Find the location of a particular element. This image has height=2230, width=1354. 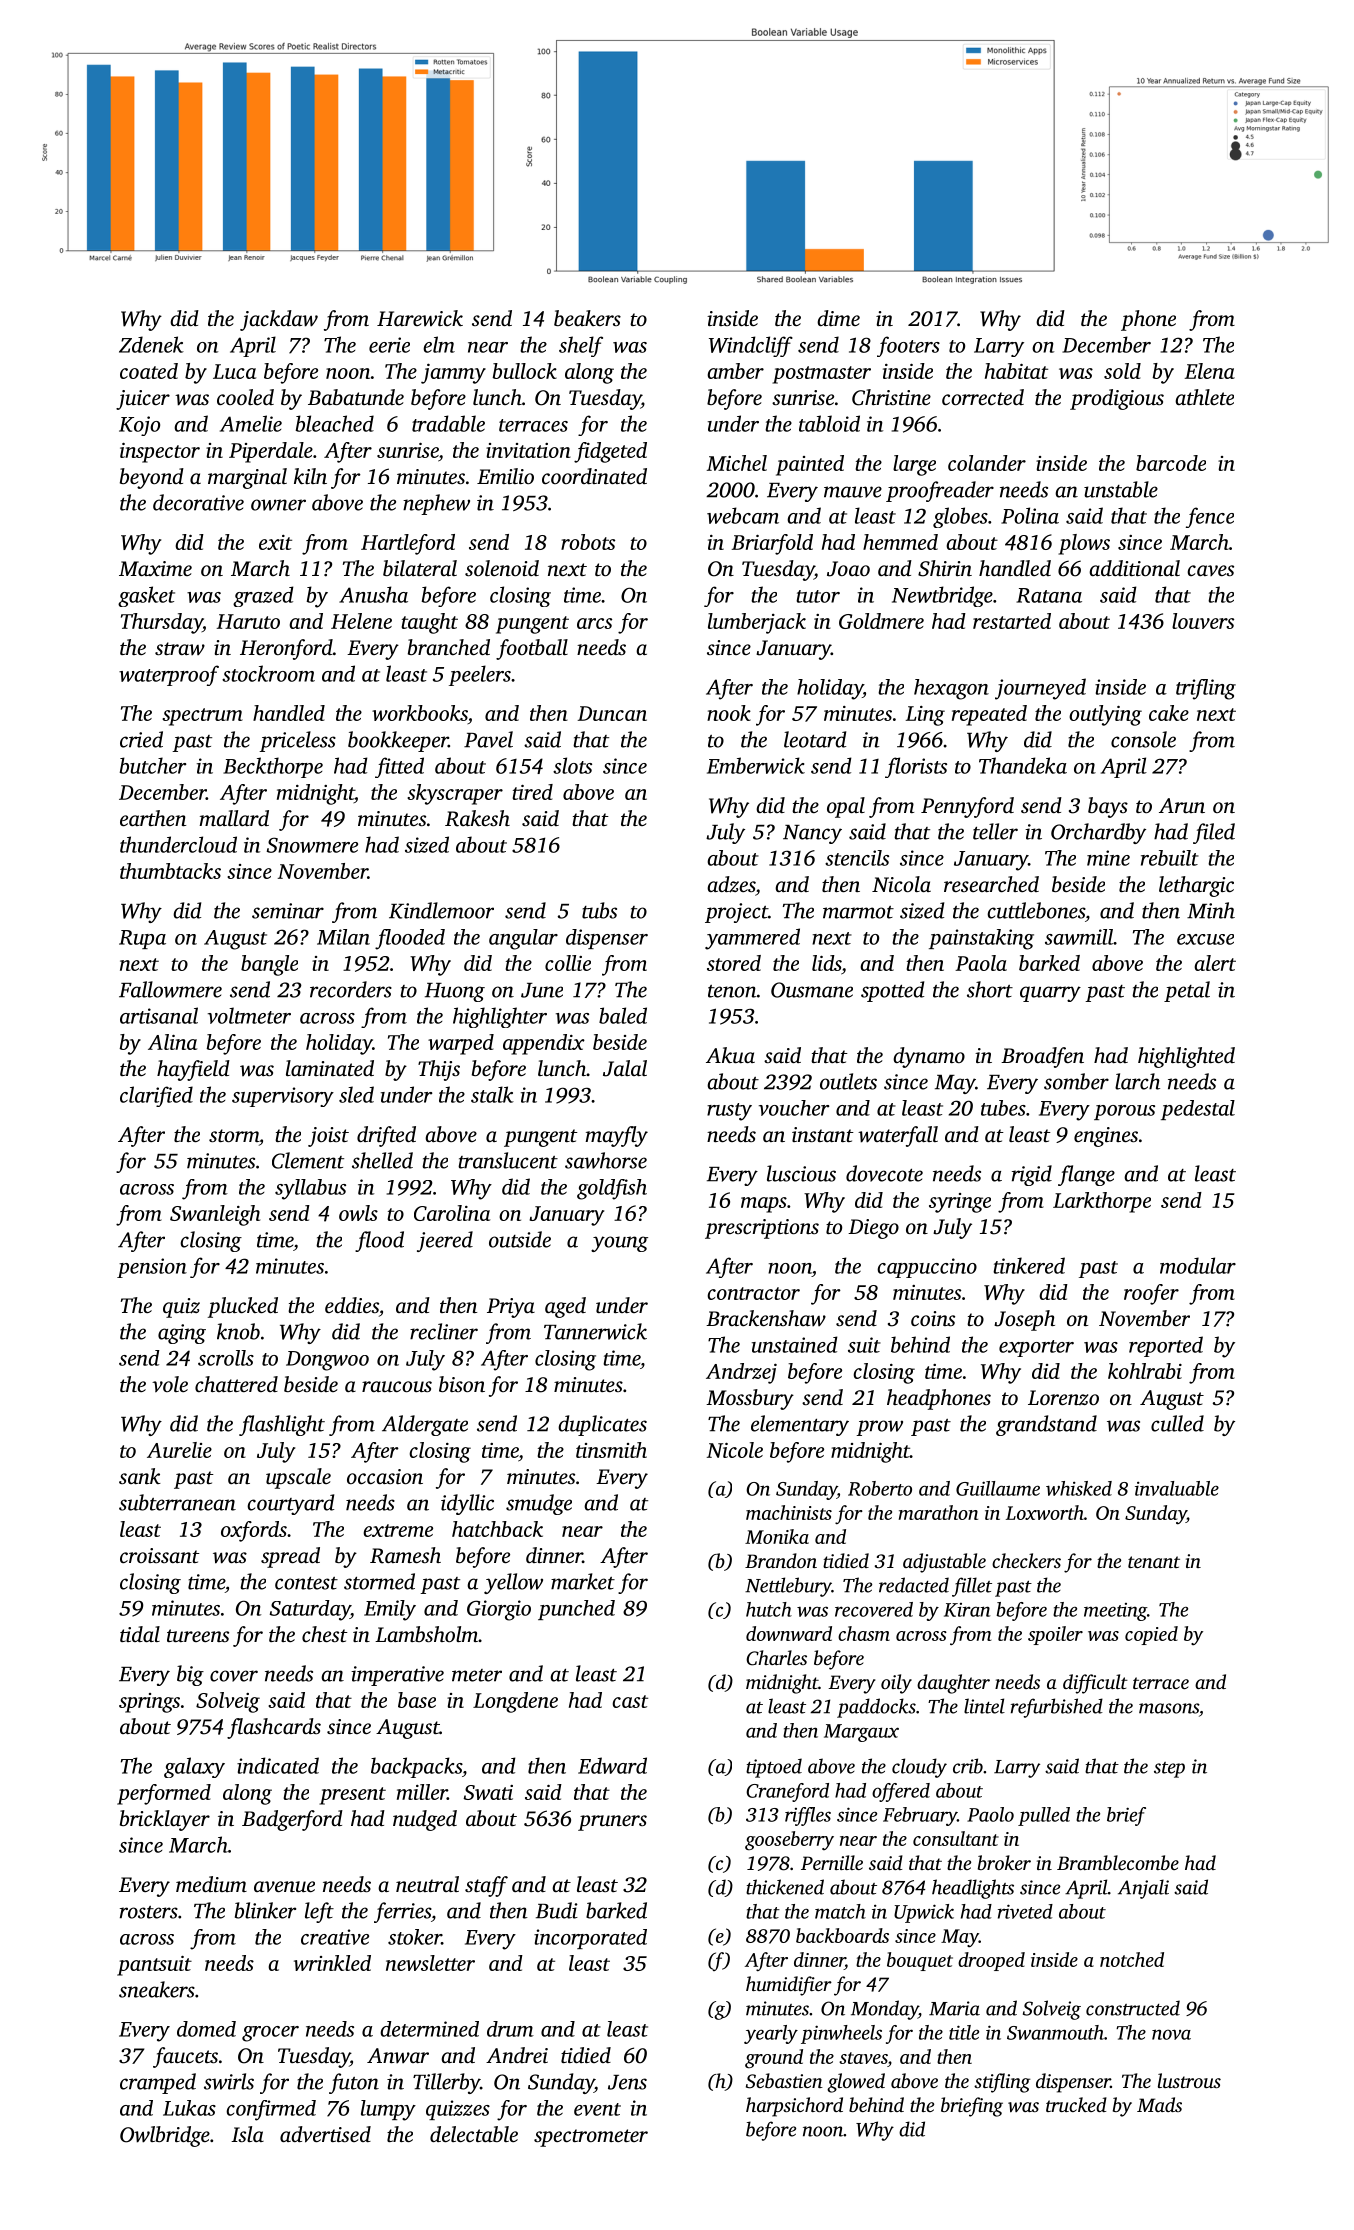

incorporated is located at coordinates (590, 1939).
